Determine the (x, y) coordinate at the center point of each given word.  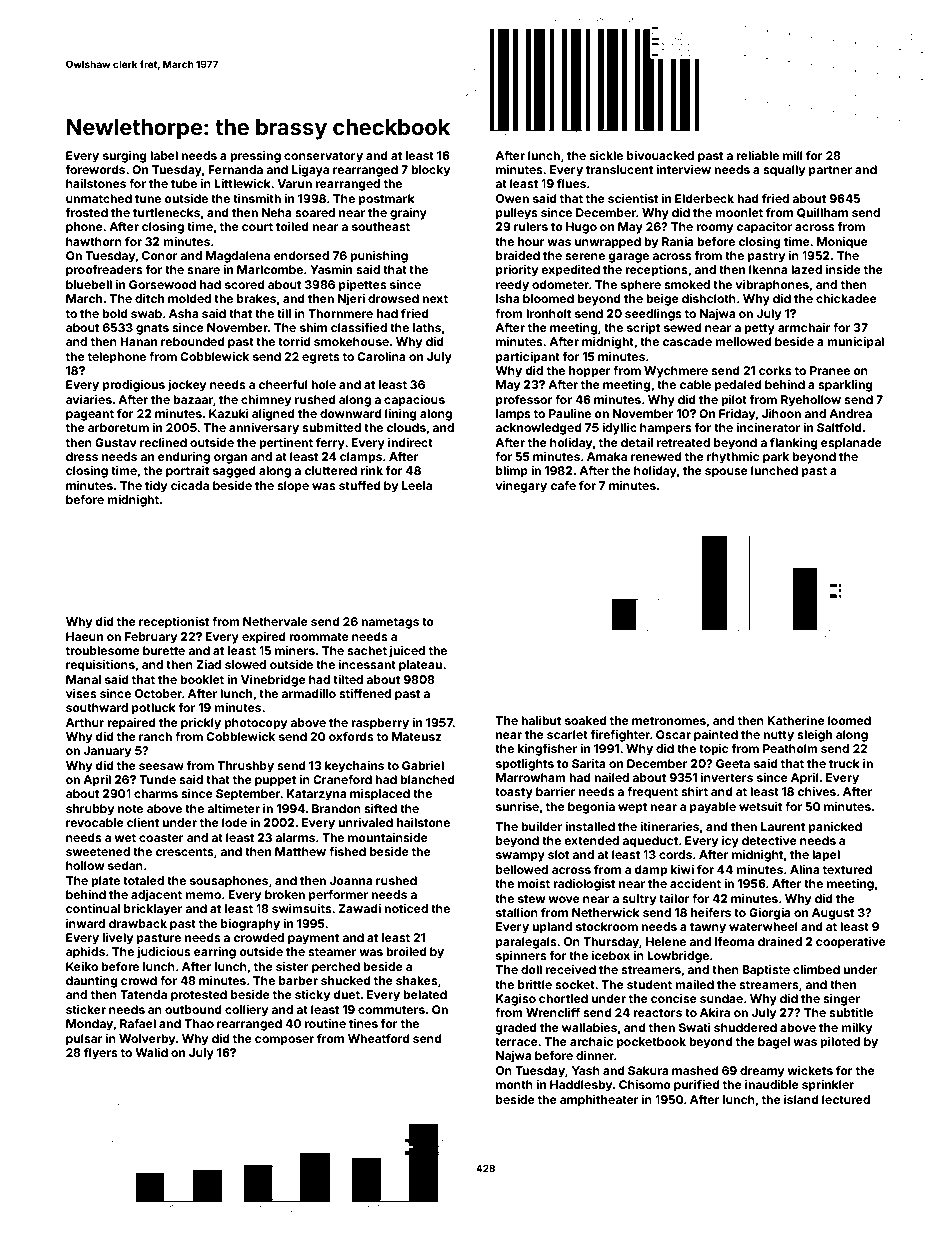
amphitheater (599, 1101)
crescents (184, 852)
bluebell (89, 284)
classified (359, 327)
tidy (156, 487)
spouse (726, 473)
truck (844, 763)
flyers (101, 1054)
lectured (846, 1099)
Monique (842, 243)
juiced (407, 652)
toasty (514, 793)
